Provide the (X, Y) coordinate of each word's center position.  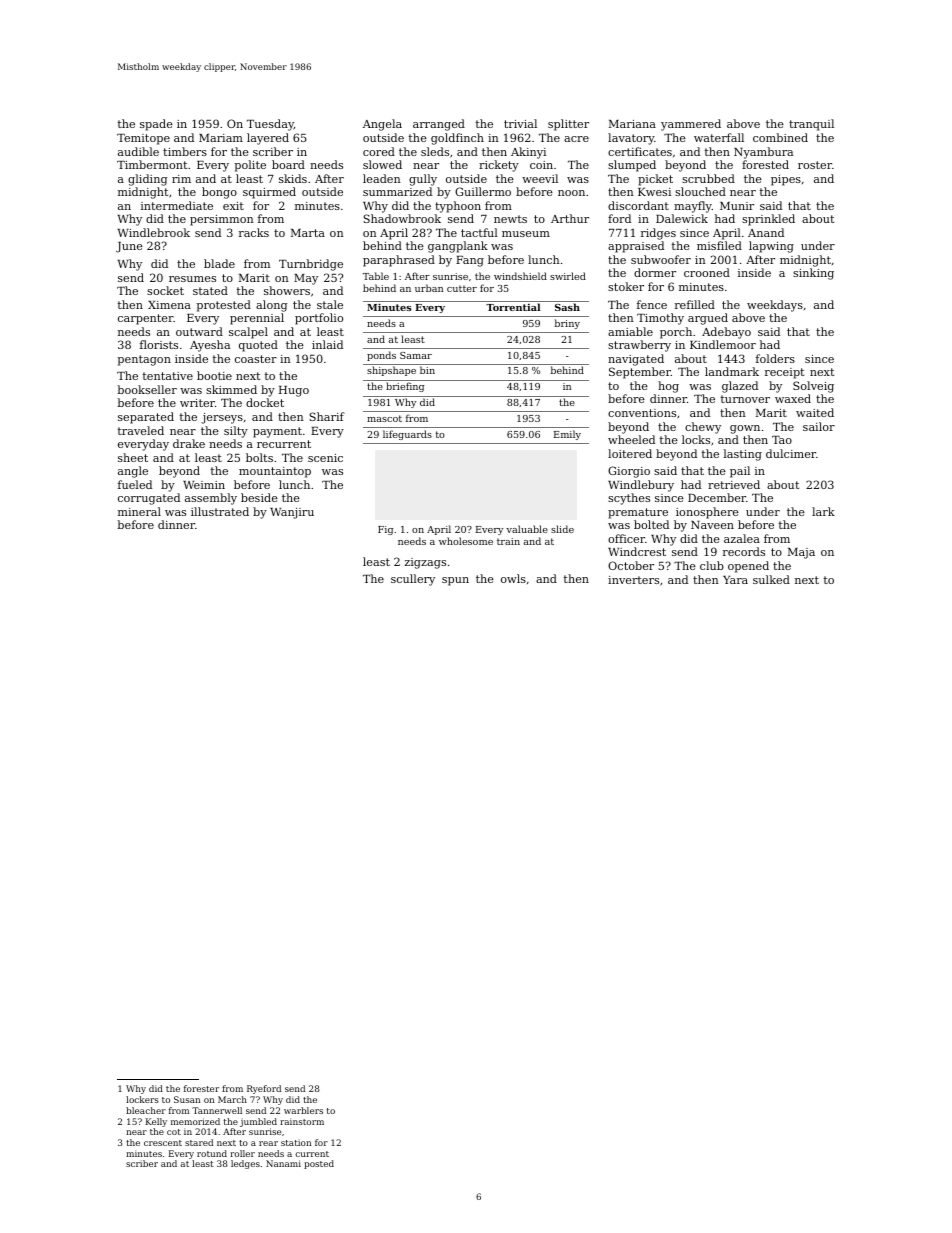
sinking (813, 274)
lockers (142, 1099)
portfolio (319, 319)
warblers (303, 1110)
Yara (735, 580)
